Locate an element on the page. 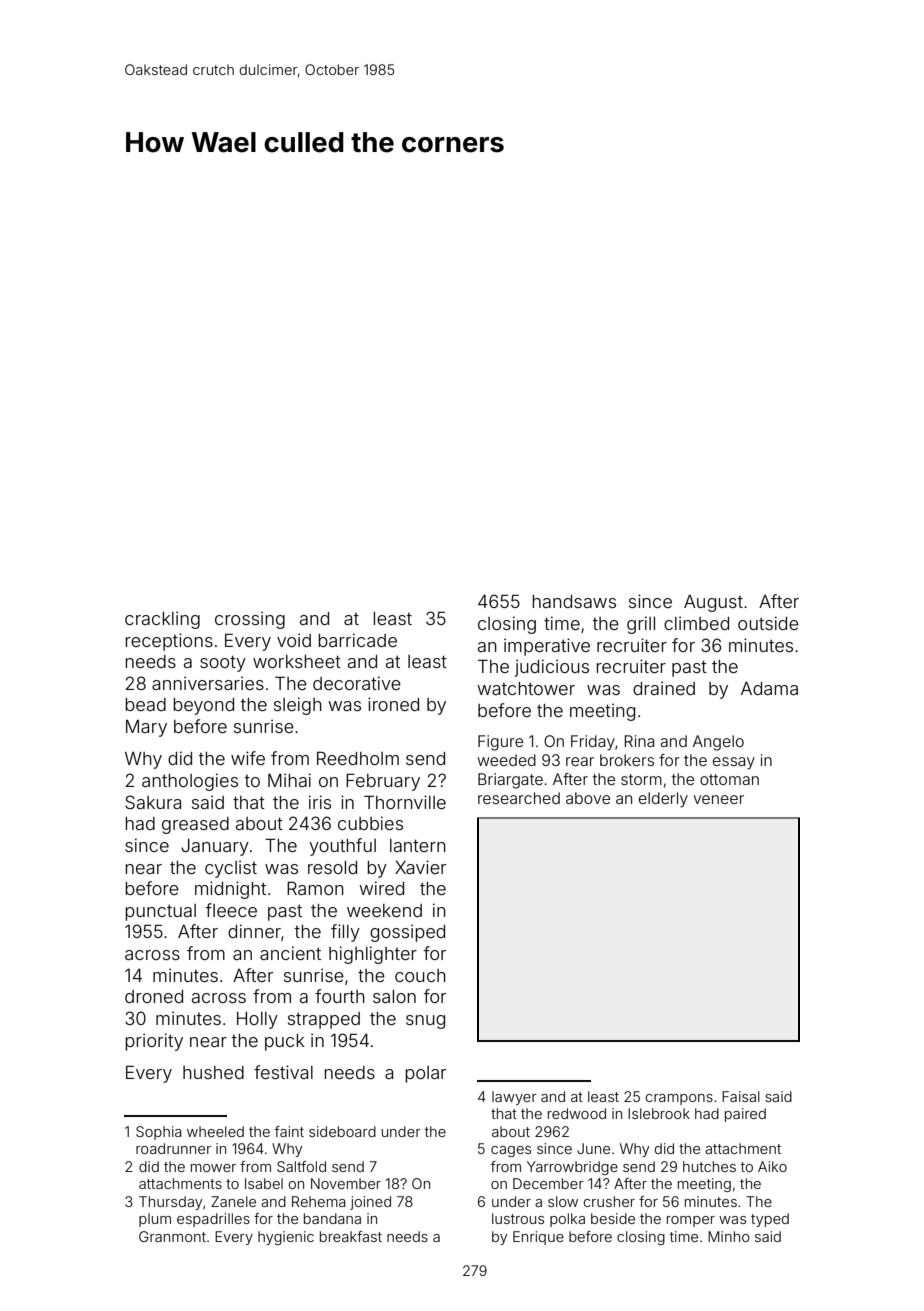 The height and width of the document is (1311, 924). anthologies is located at coordinates (190, 782).
